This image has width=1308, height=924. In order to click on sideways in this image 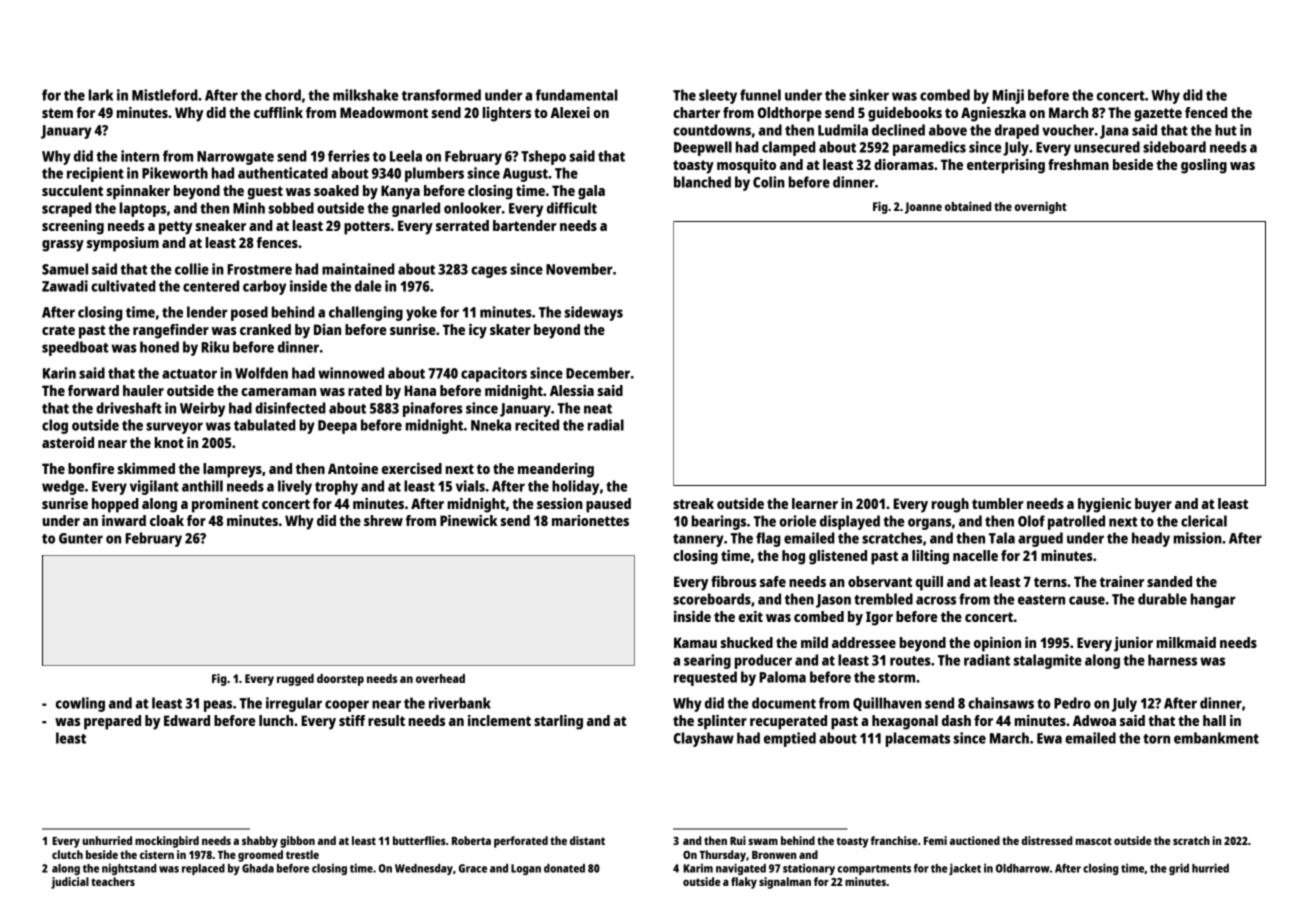, I will do `click(594, 313)`.
